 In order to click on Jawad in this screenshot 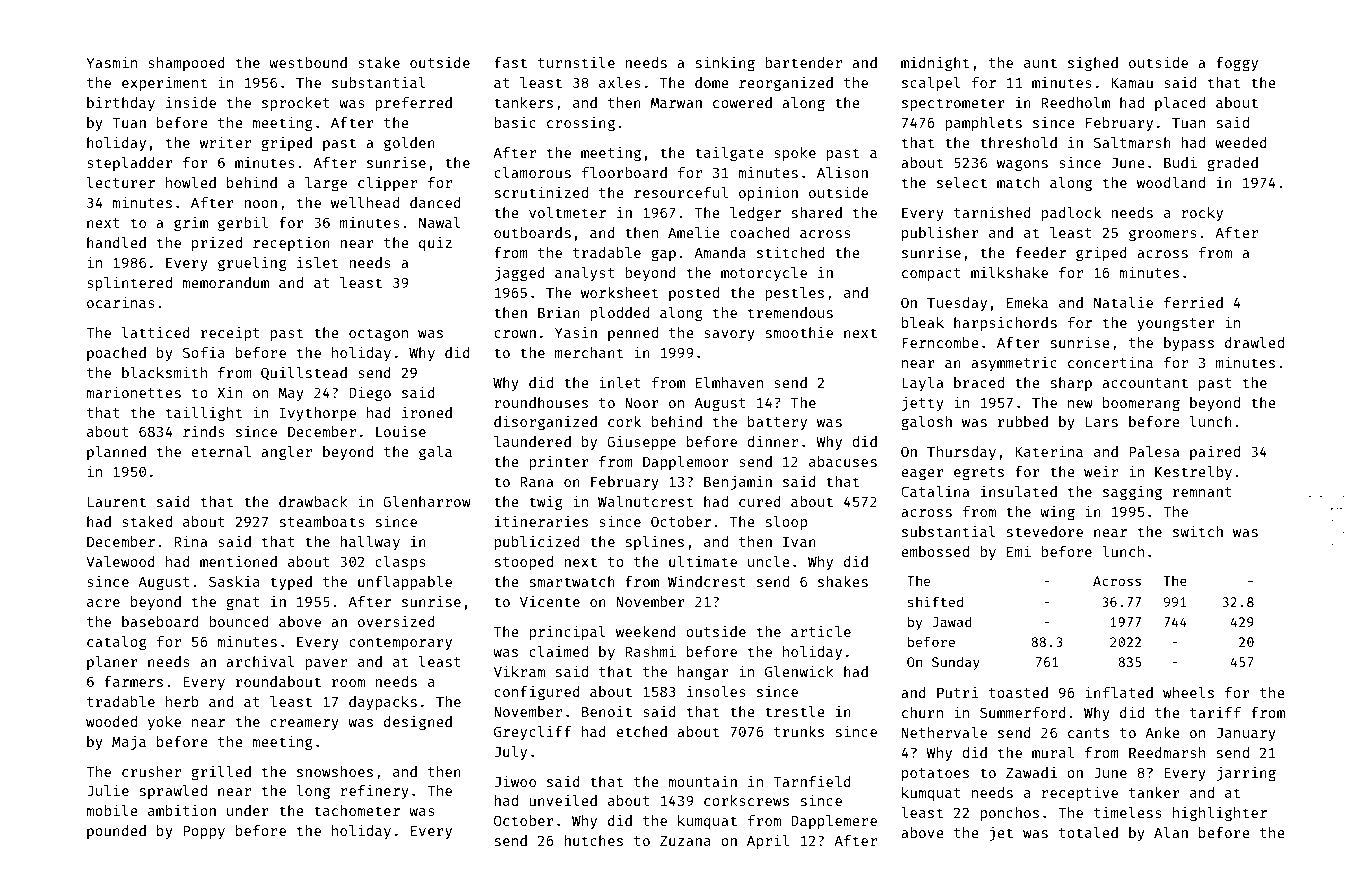, I will do `click(952, 622)`.
